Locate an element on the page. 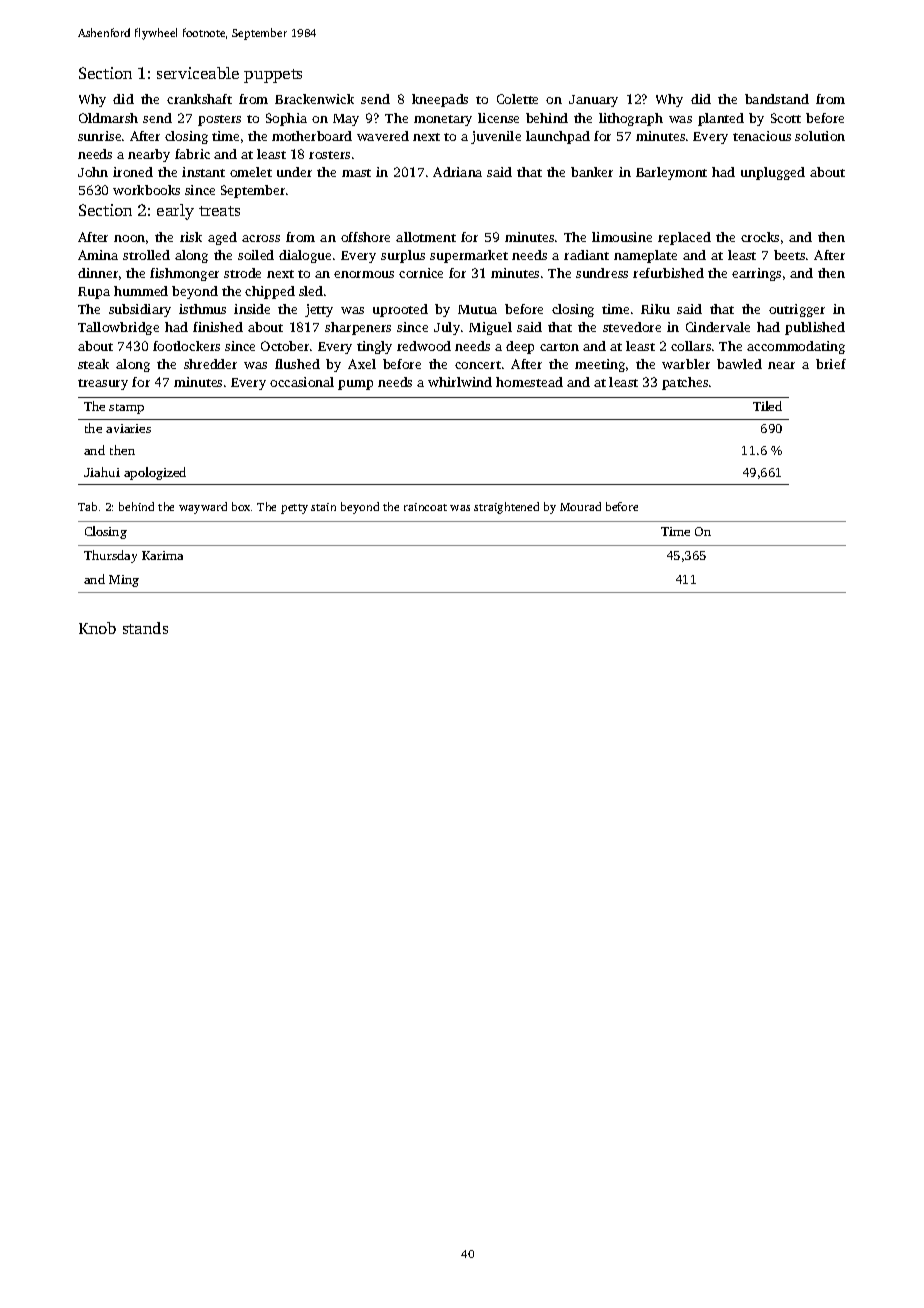  enormous is located at coordinates (364, 274).
